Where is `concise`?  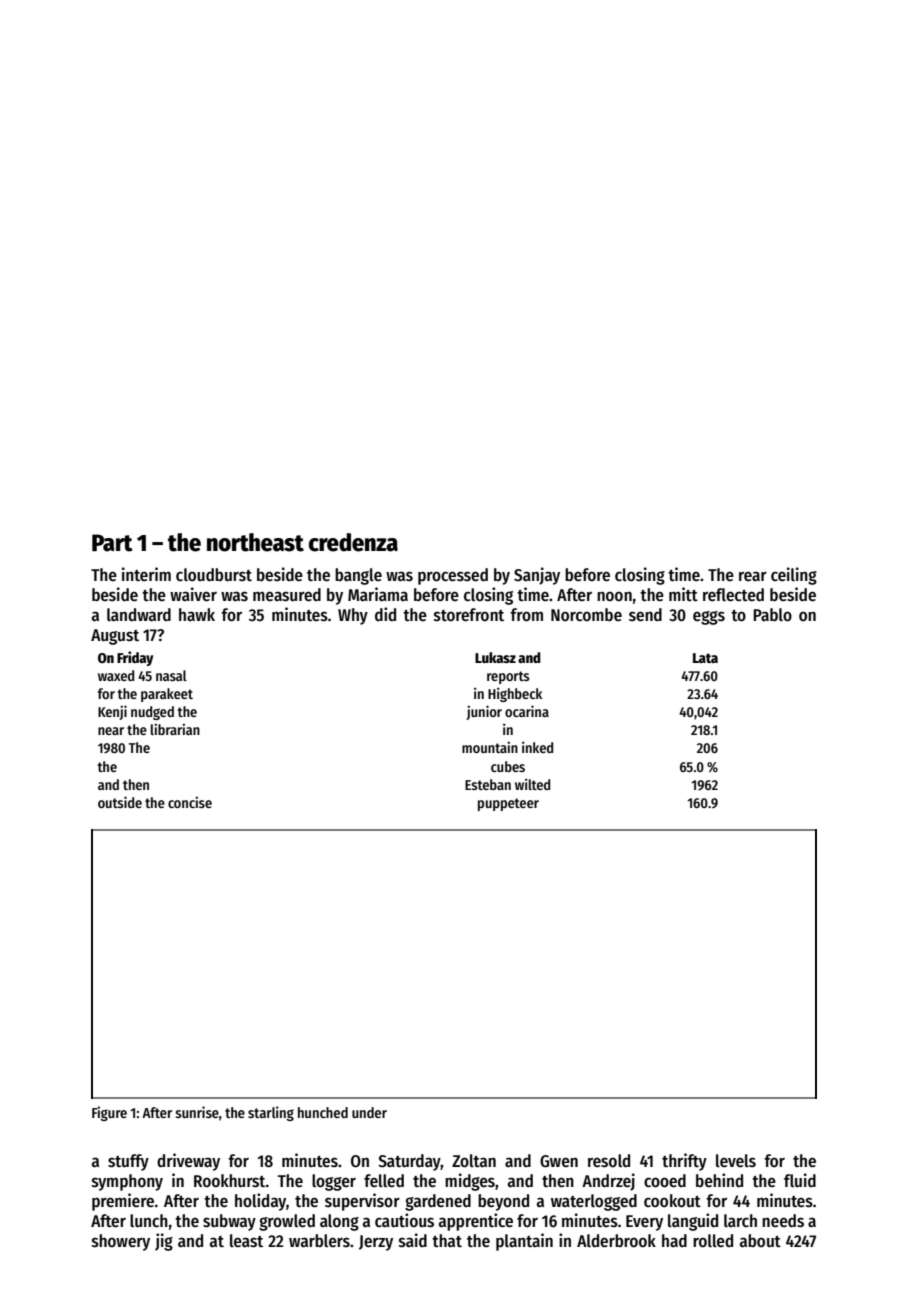 concise is located at coordinates (190, 802).
